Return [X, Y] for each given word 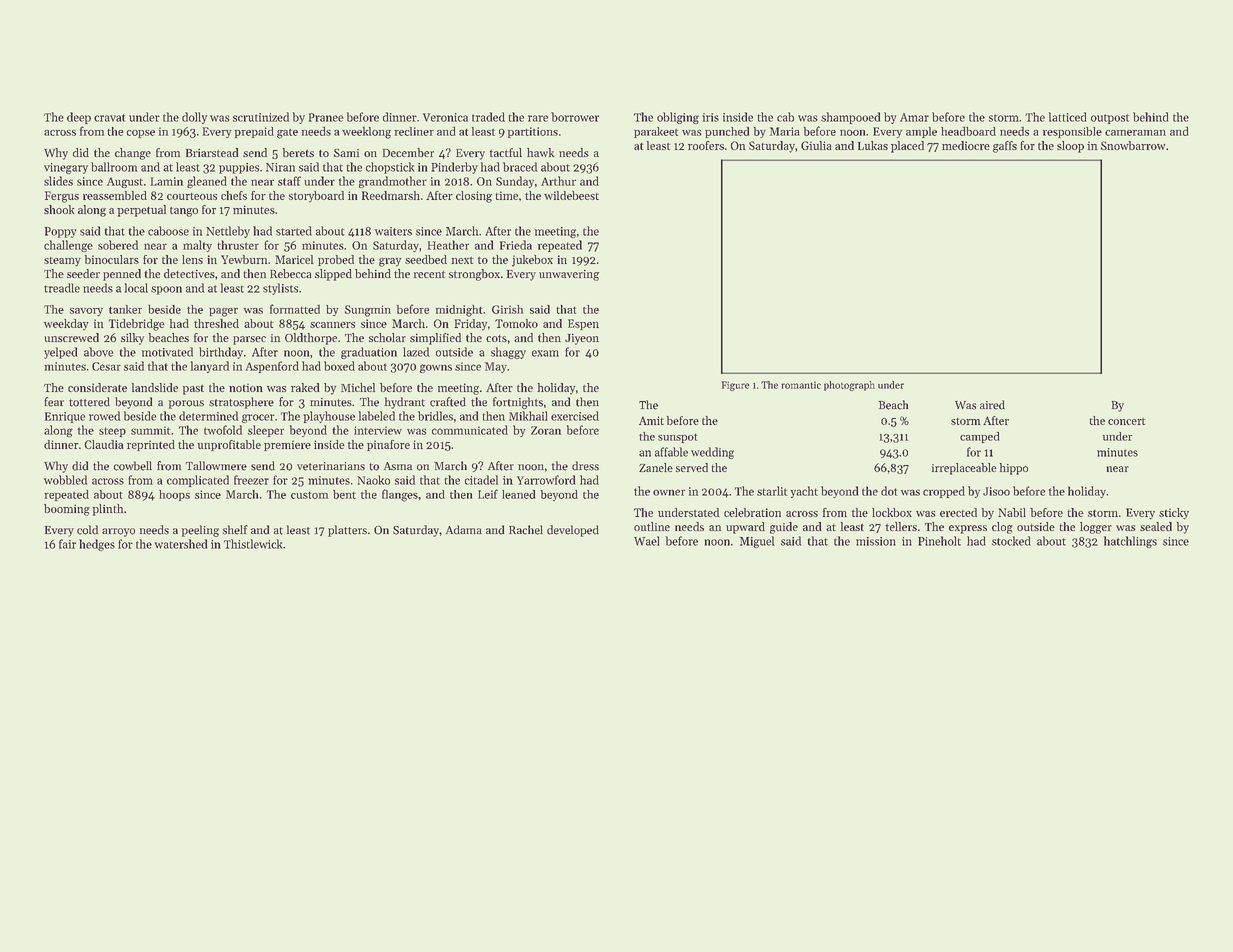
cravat [109, 118]
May [496, 367]
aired [992, 405]
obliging [678, 118]
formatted [295, 309]
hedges [97, 545]
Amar [914, 117]
